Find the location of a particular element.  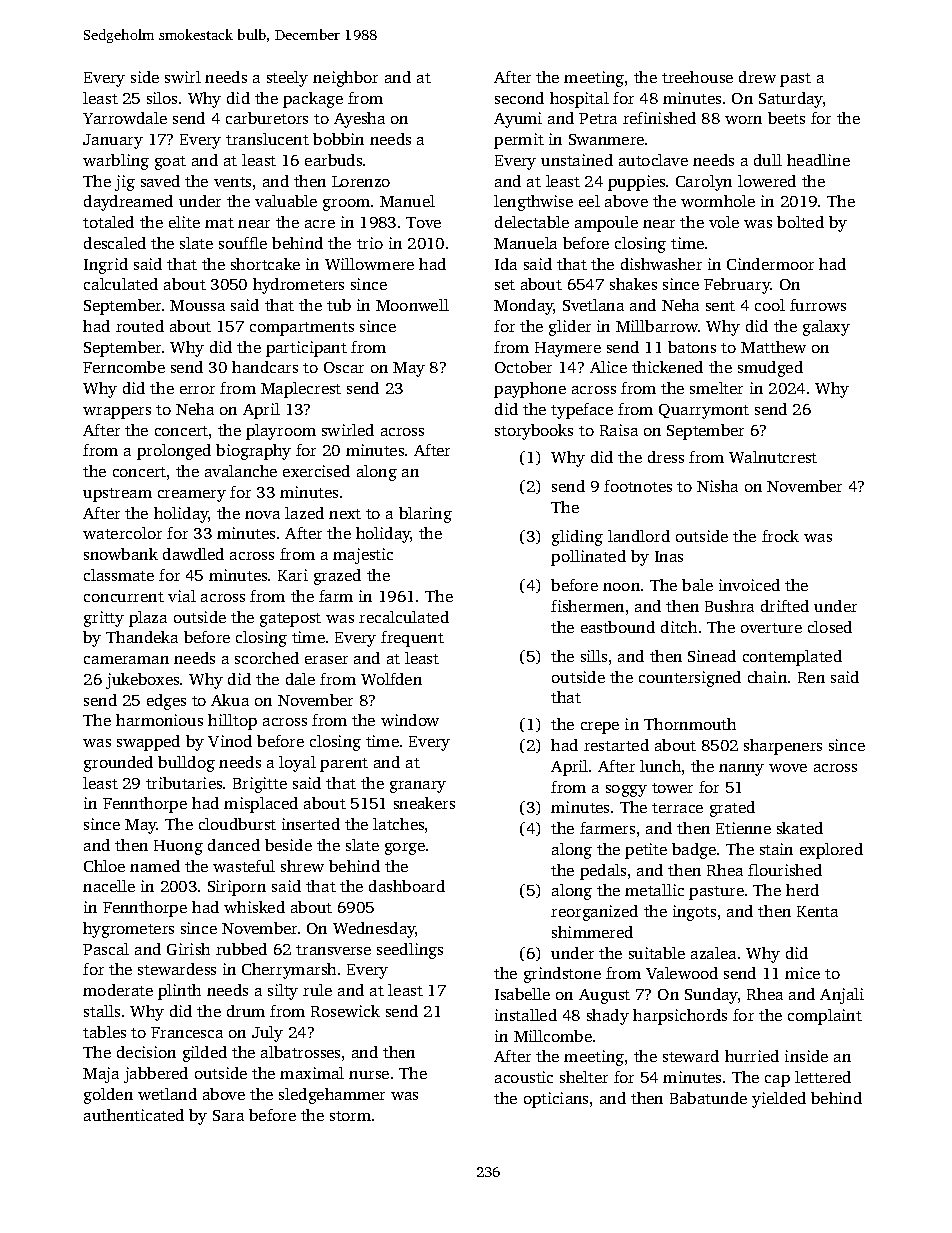

storm is located at coordinates (350, 1116).
